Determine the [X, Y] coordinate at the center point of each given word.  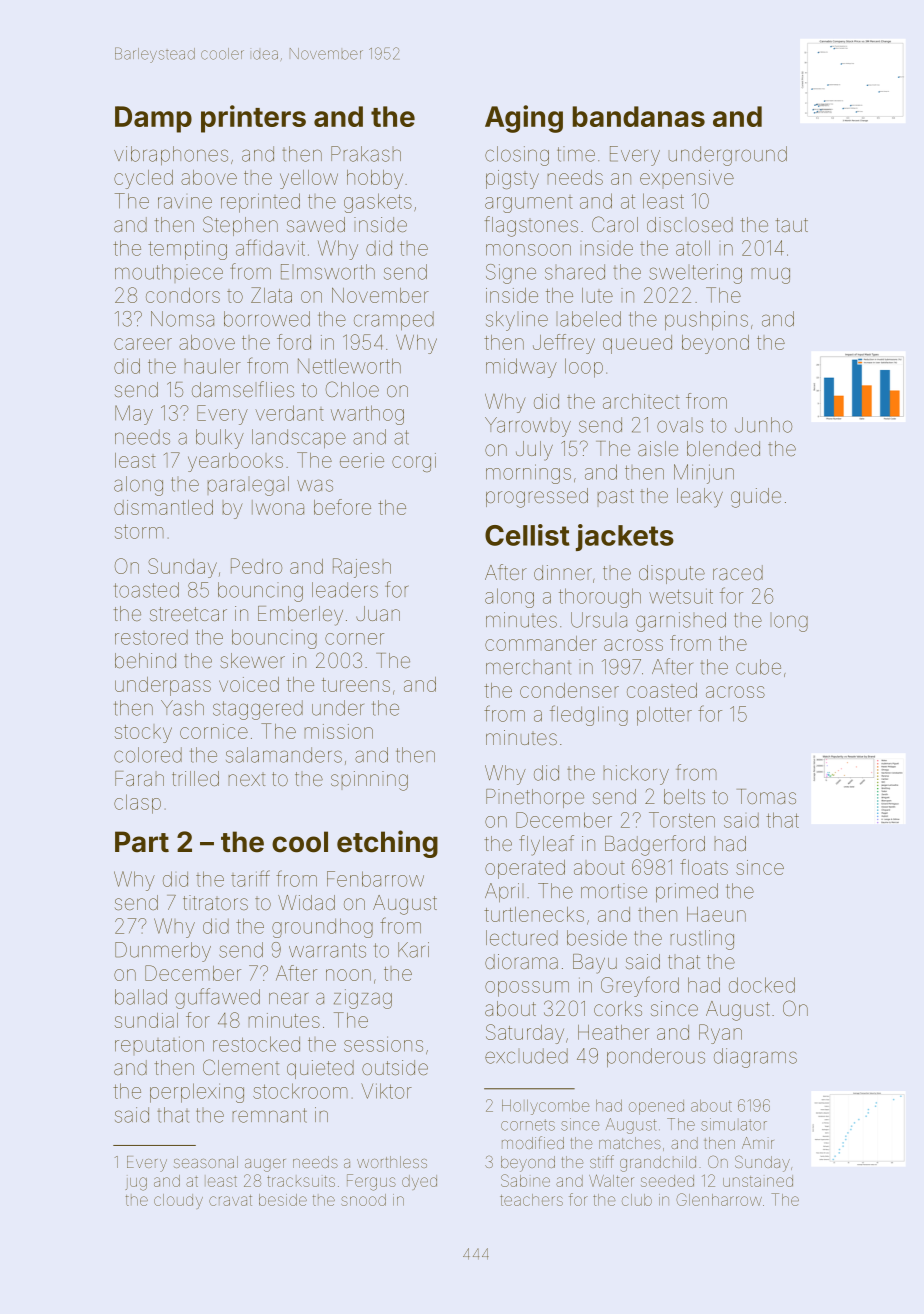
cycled [143, 179]
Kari [413, 950]
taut [791, 225]
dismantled [163, 507]
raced [738, 572]
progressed [537, 498]
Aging [524, 119]
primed [687, 892]
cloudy [178, 1201]
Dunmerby [163, 952]
